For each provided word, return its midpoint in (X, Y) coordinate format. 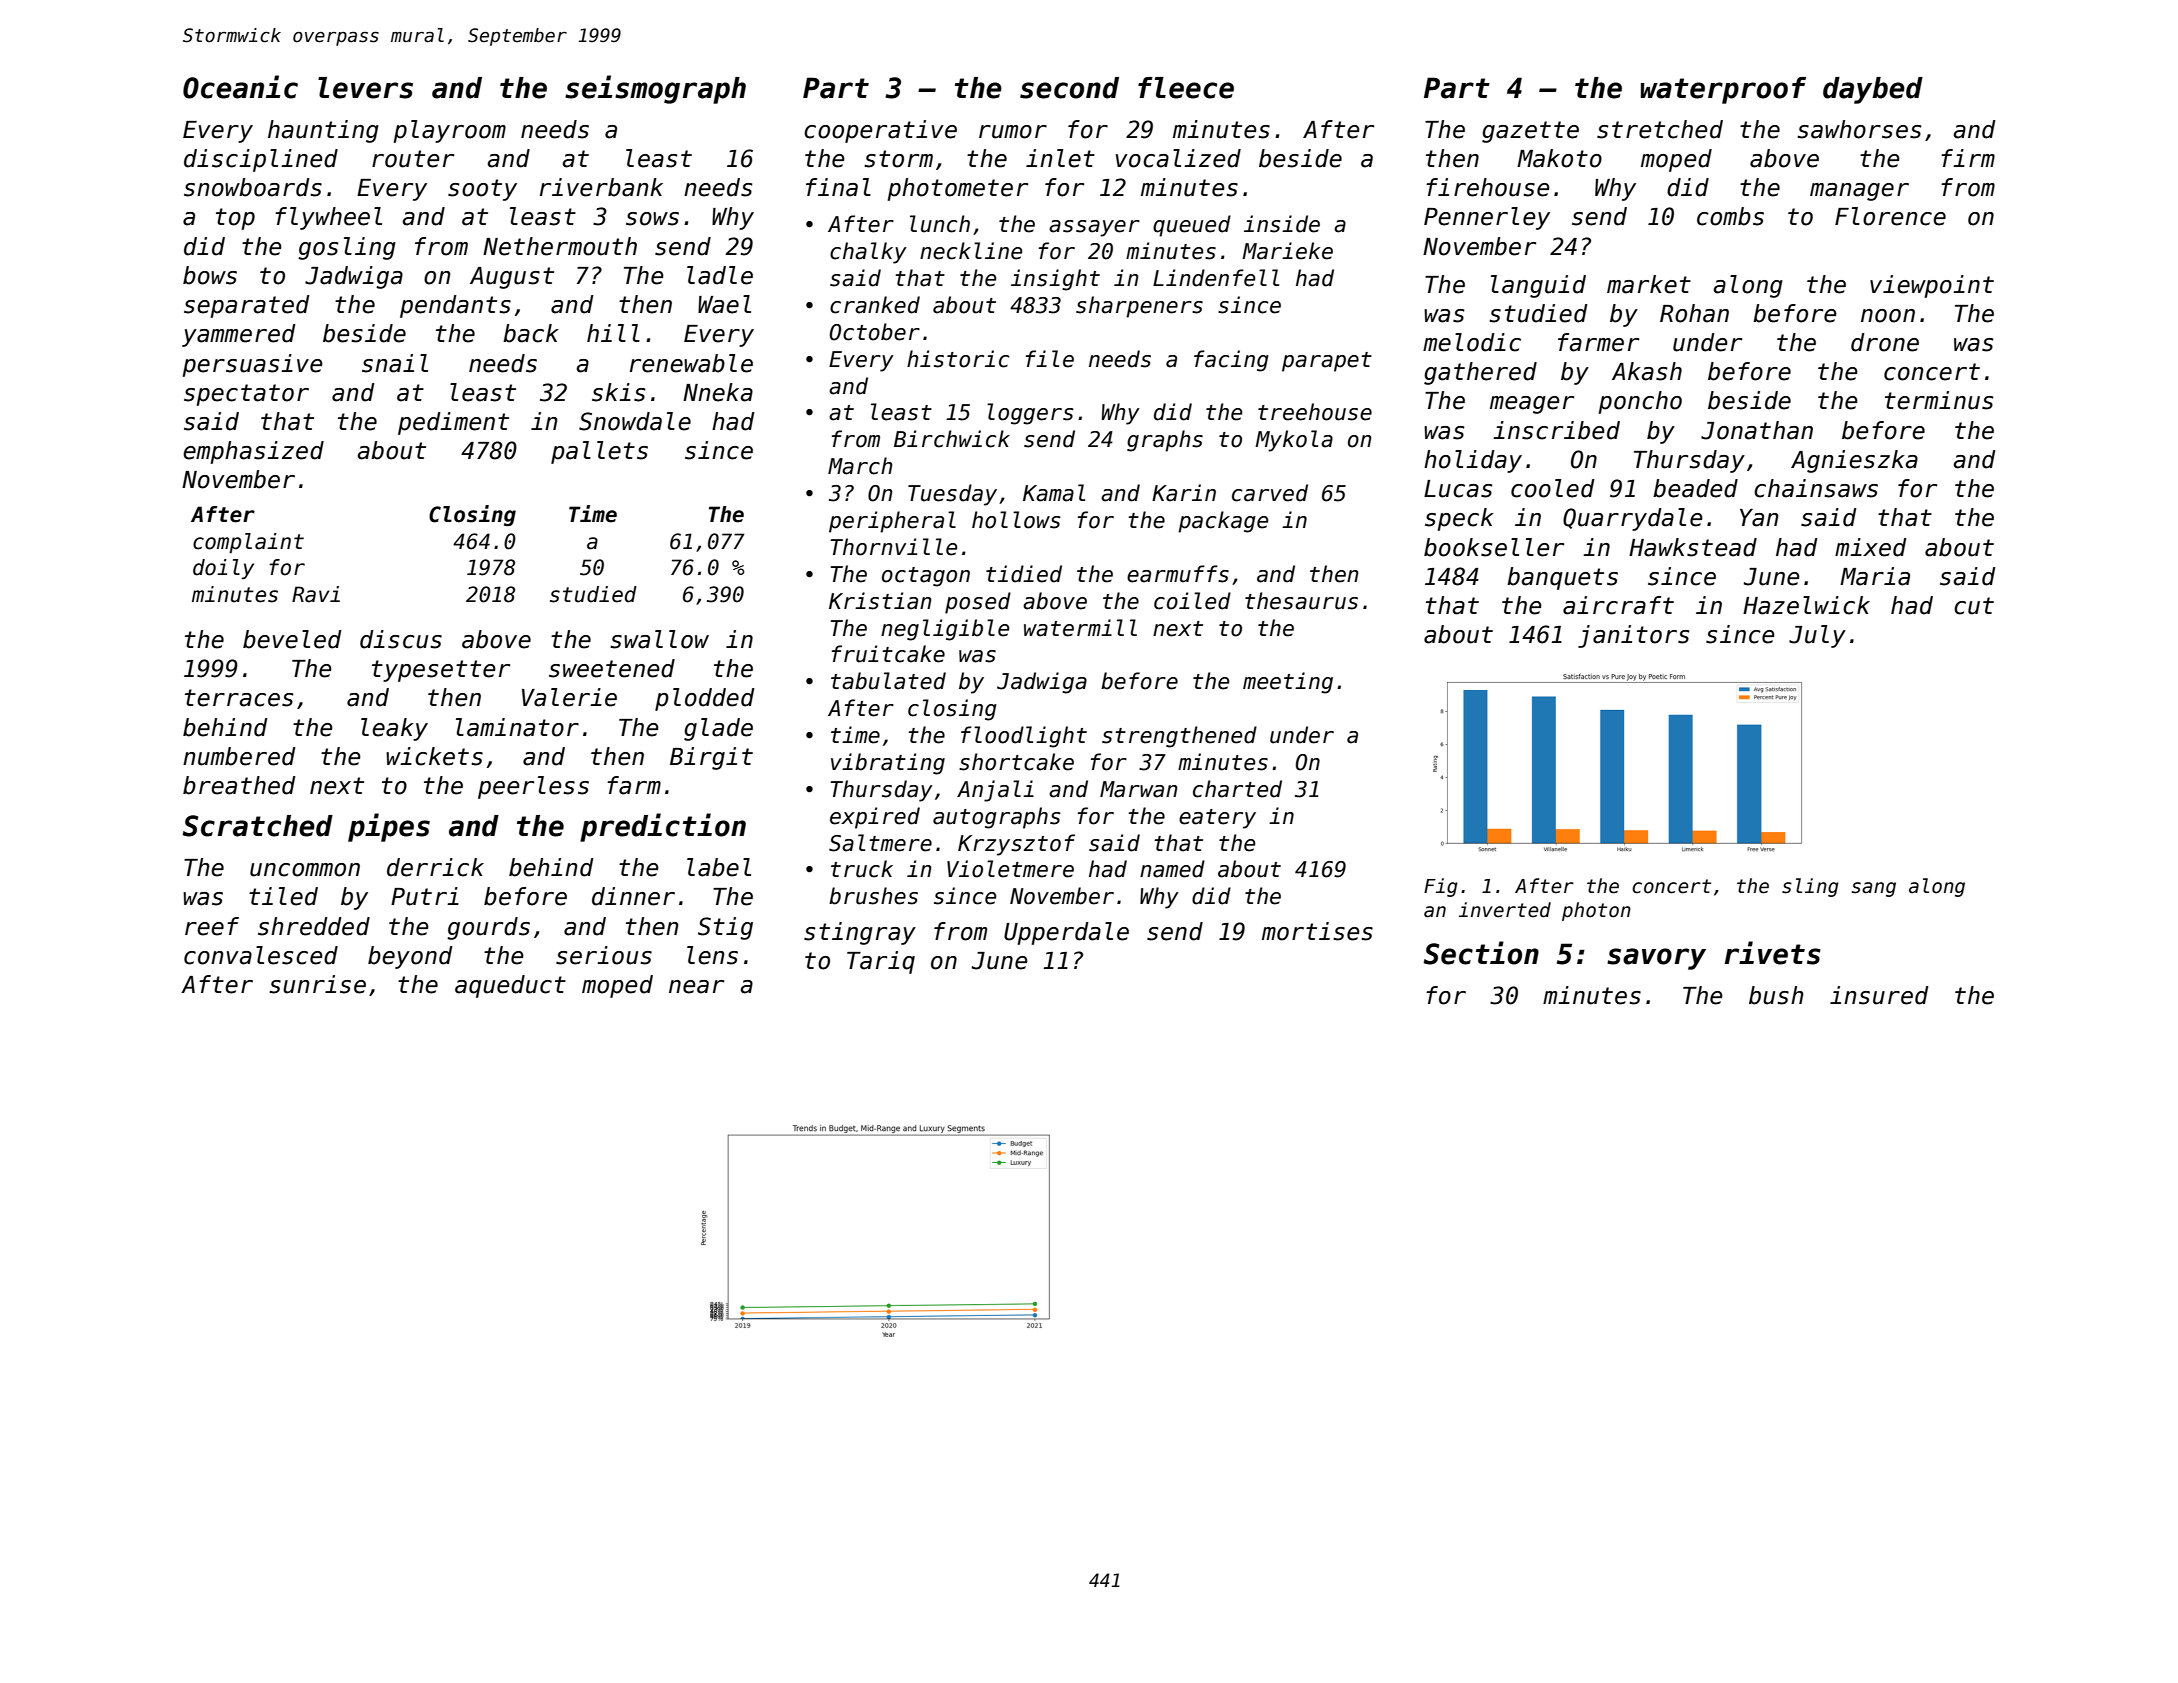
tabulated (888, 681)
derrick (435, 867)
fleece (1186, 88)
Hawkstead (1693, 547)
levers (365, 88)
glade (718, 729)
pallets (599, 452)
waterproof (1723, 90)
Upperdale (1066, 933)
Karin (1184, 493)
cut (1974, 606)
